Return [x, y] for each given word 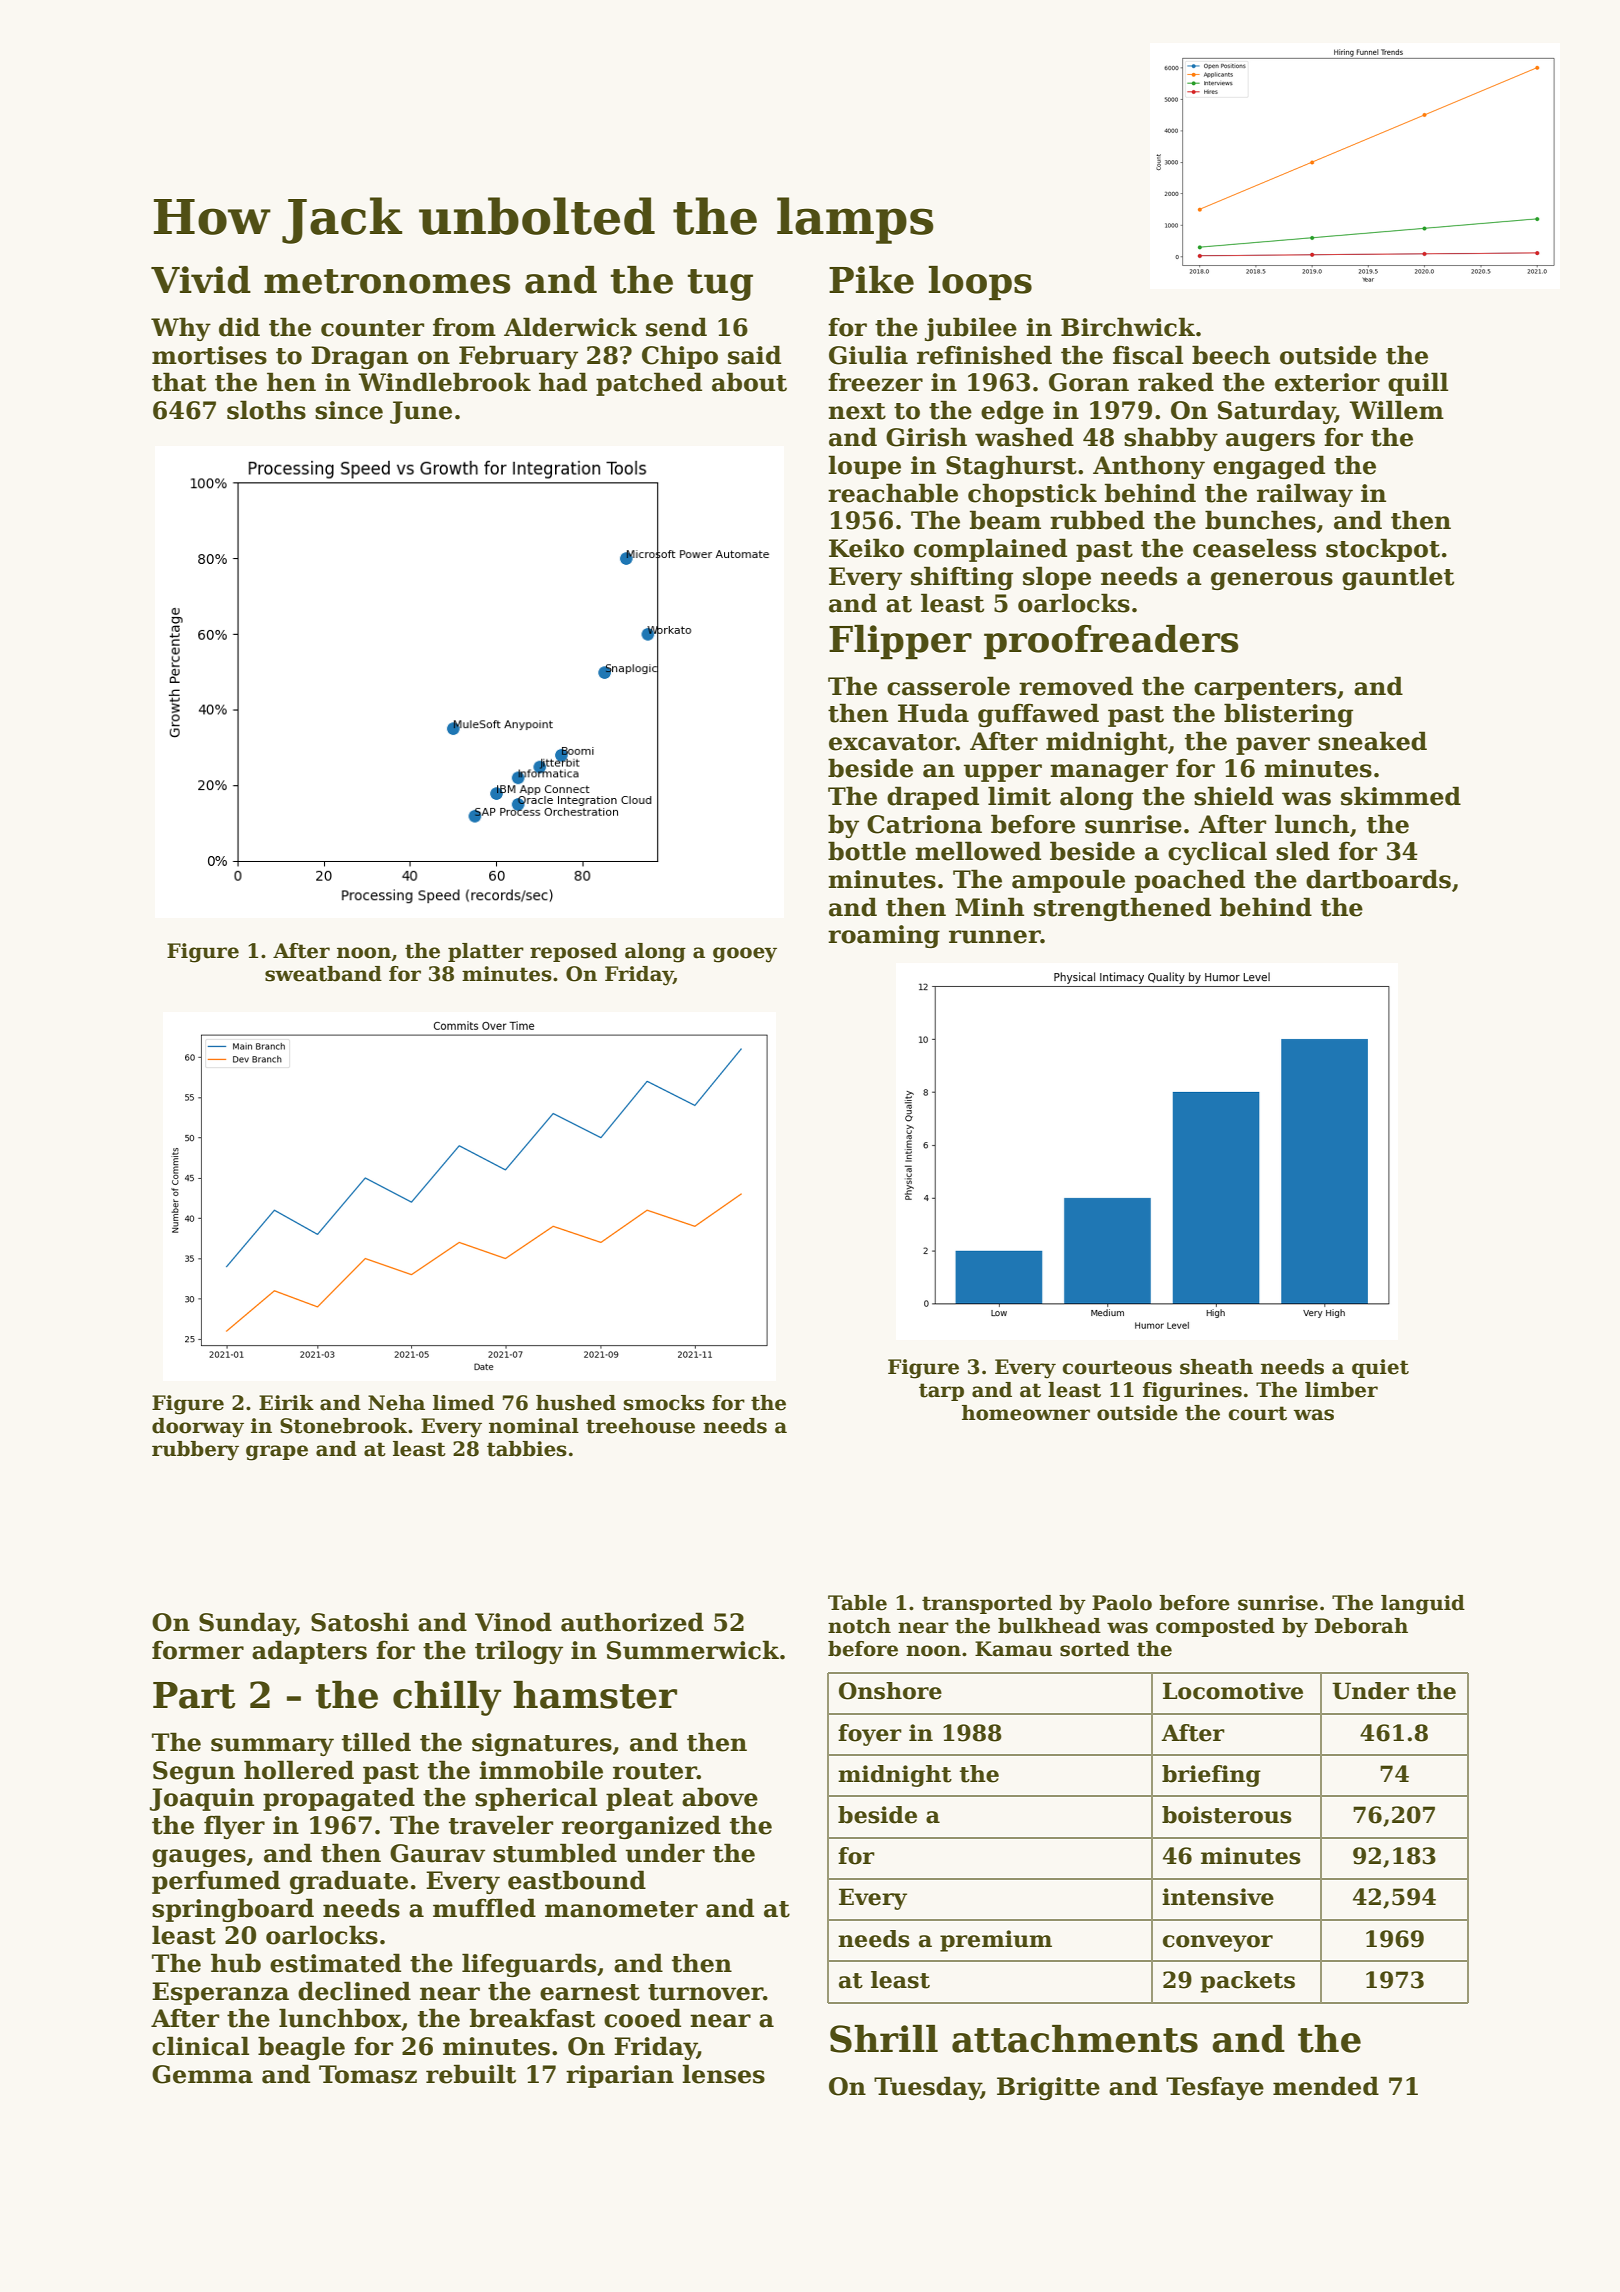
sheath [1216, 1367]
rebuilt [471, 2074]
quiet [1380, 1368]
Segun [194, 1772]
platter [486, 952]
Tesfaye [1215, 2088]
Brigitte [1048, 2088]
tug [720, 285]
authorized [632, 1622]
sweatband [323, 974]
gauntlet [1398, 578]
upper [1003, 773]
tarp [941, 1392]
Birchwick [1128, 327]
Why [181, 329]
